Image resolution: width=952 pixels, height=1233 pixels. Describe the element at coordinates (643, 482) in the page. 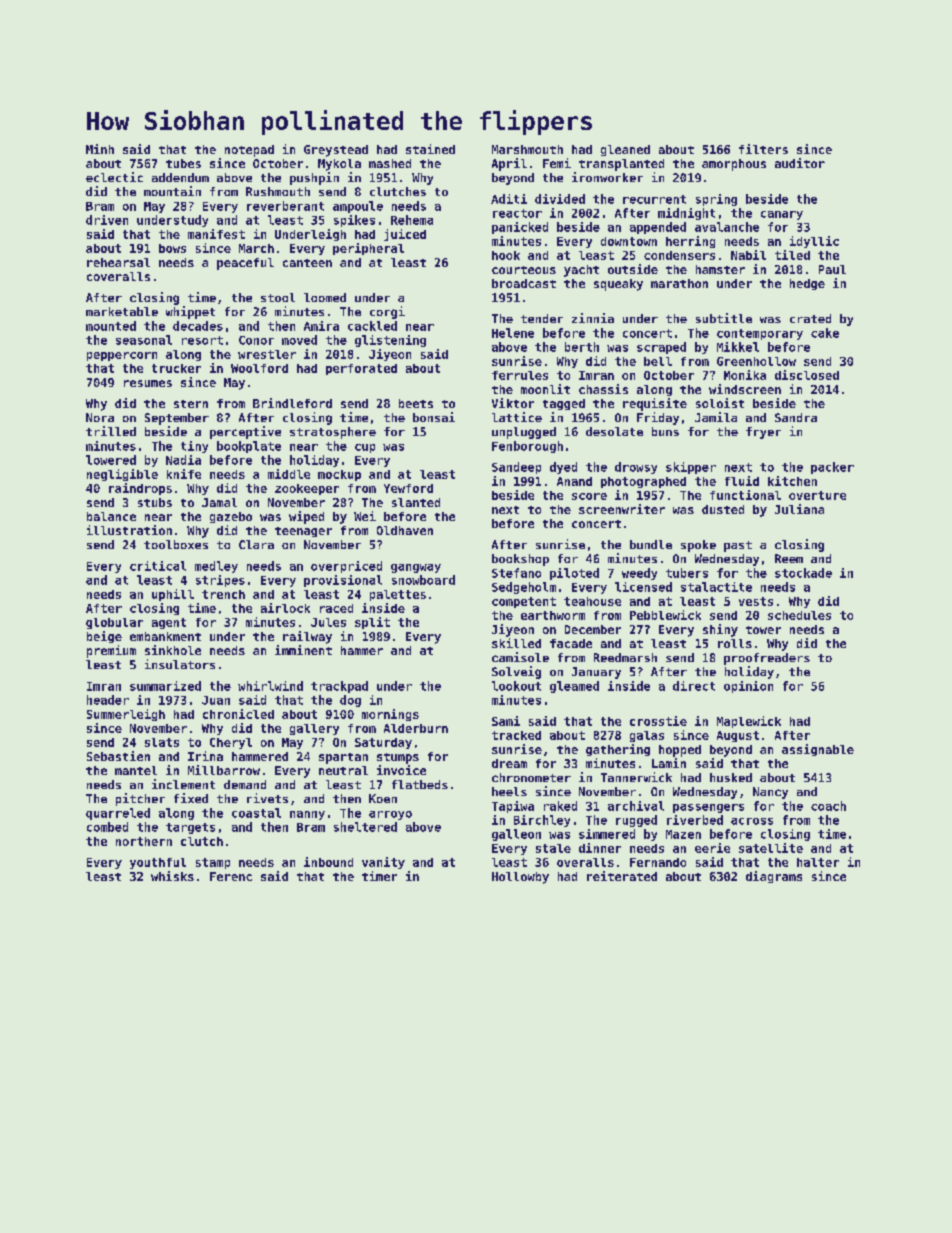

I see `photographed` at that location.
